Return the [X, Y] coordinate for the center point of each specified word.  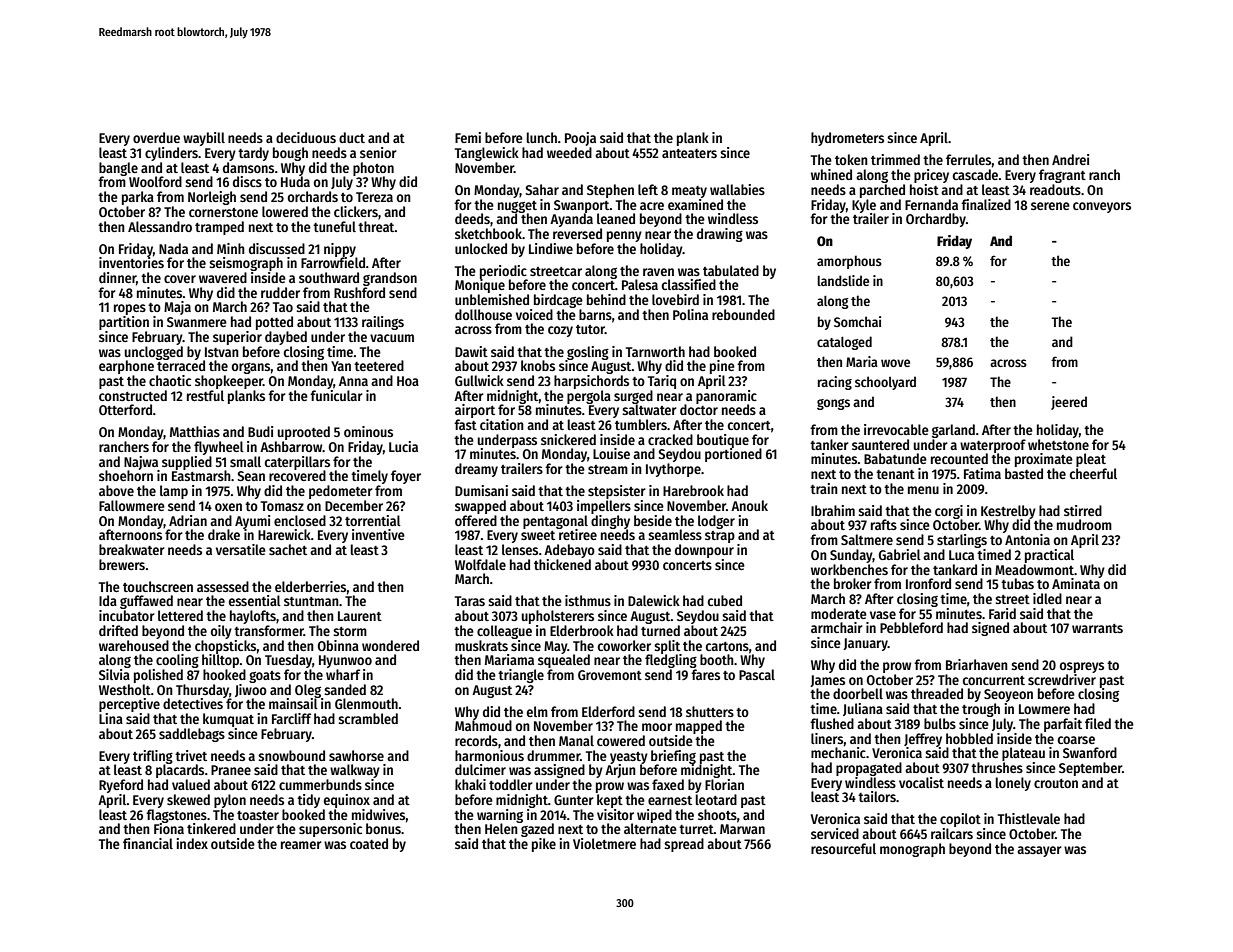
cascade [975, 174]
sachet [288, 549]
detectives [193, 703]
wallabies [737, 189]
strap [720, 537]
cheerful [1093, 473]
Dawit [471, 351]
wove [895, 363]
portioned [733, 455]
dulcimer [480, 769]
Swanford [1090, 752]
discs [247, 181]
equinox [347, 801]
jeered [1069, 403]
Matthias [195, 431]
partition [124, 323]
